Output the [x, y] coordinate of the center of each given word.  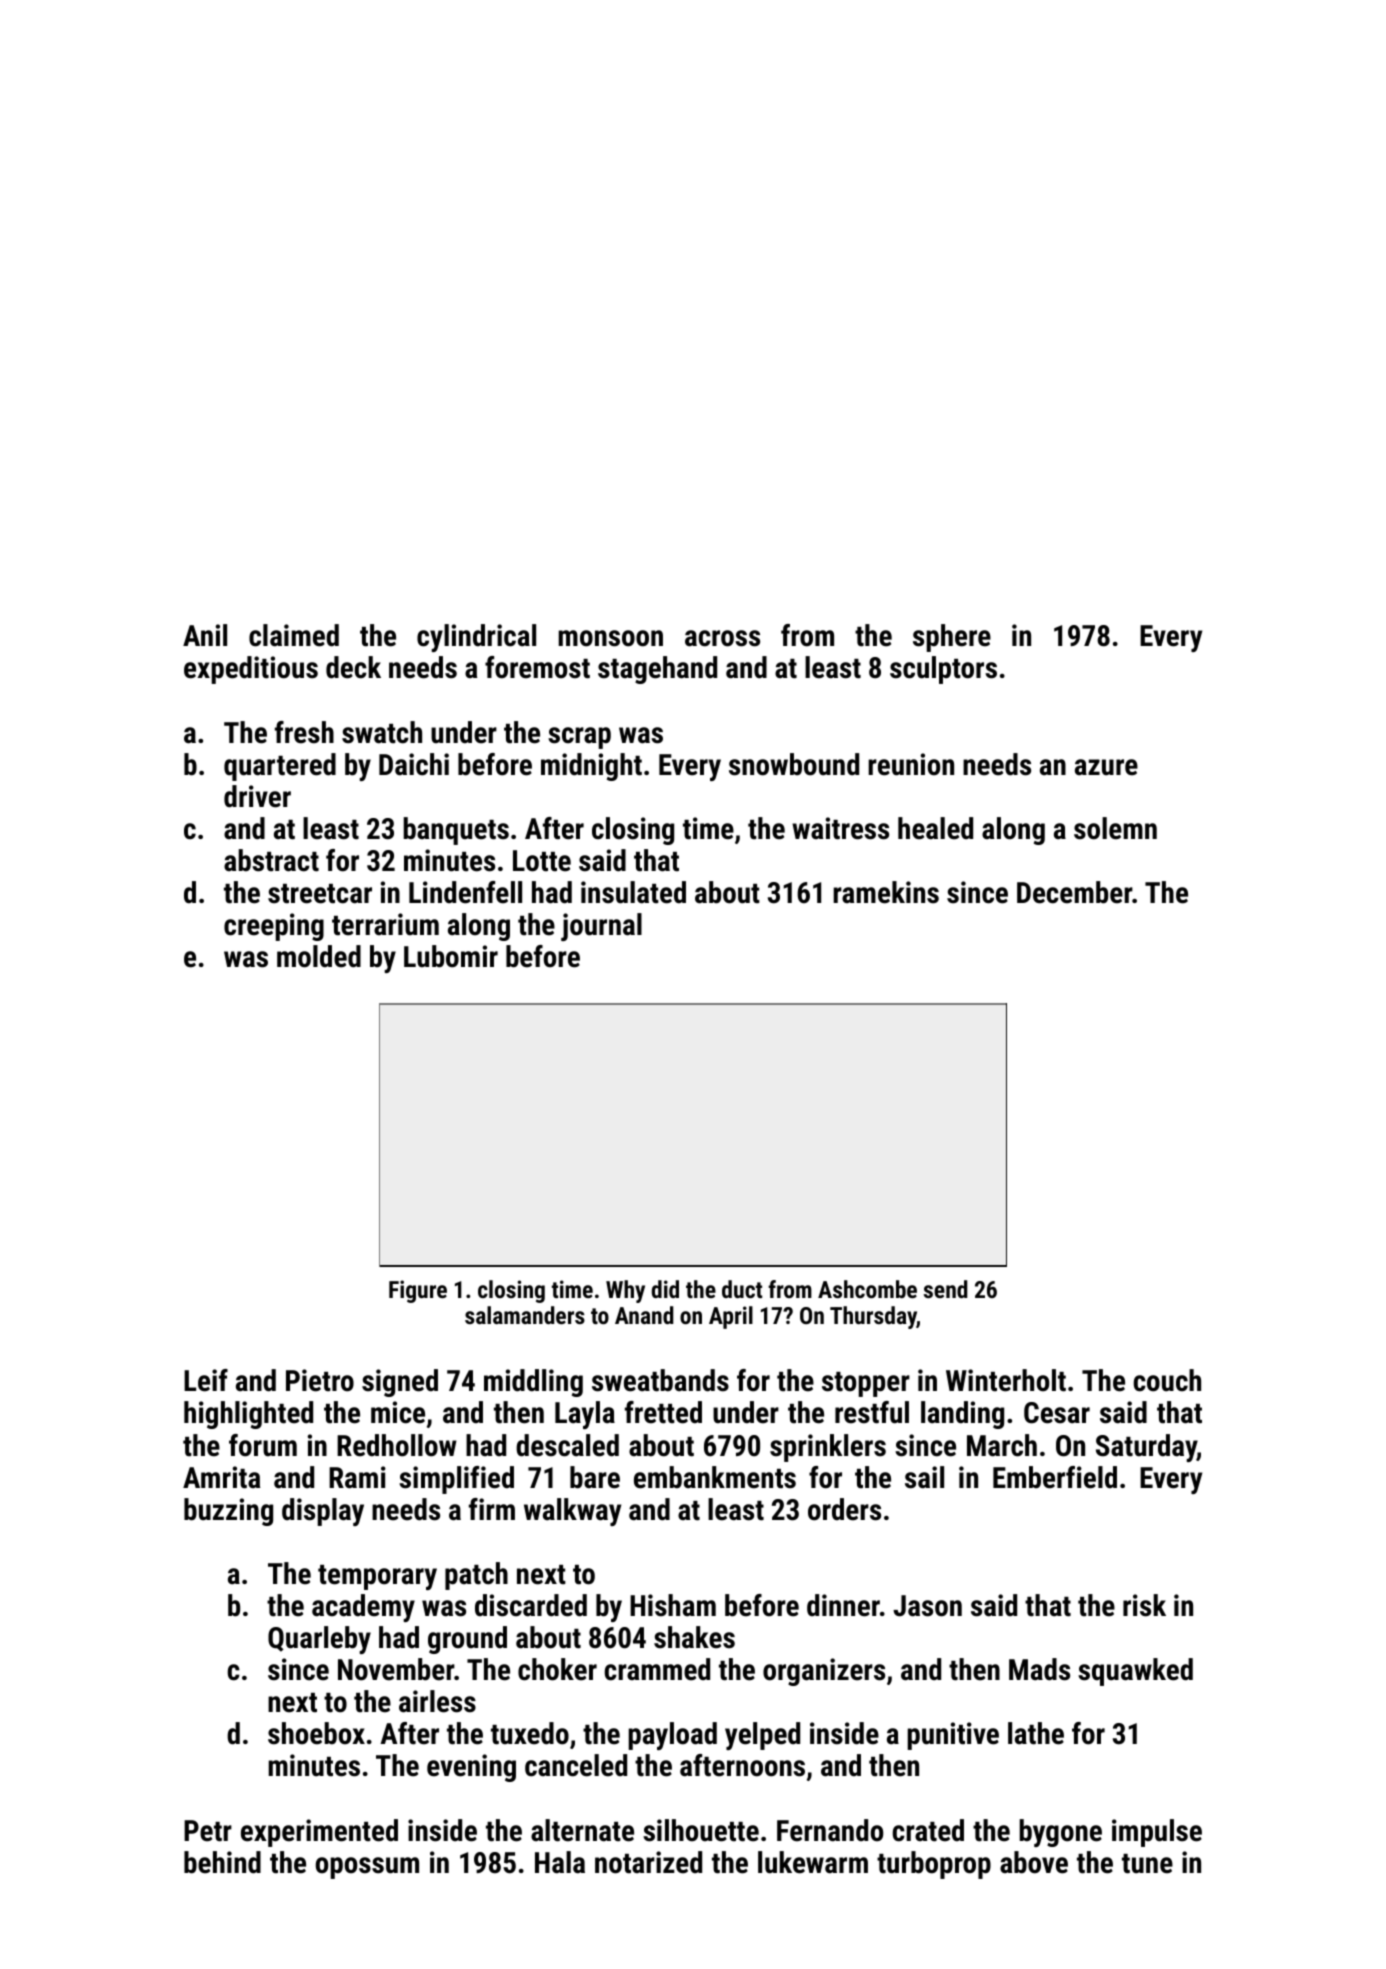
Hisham [673, 1605]
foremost [537, 667]
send [946, 1289]
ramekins [886, 892]
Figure [418, 1291]
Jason [927, 1606]
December [1074, 892]
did [665, 1289]
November [396, 1669]
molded [319, 956]
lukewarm [813, 1862]
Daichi [414, 764]
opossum [367, 1868]
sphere [952, 638]
